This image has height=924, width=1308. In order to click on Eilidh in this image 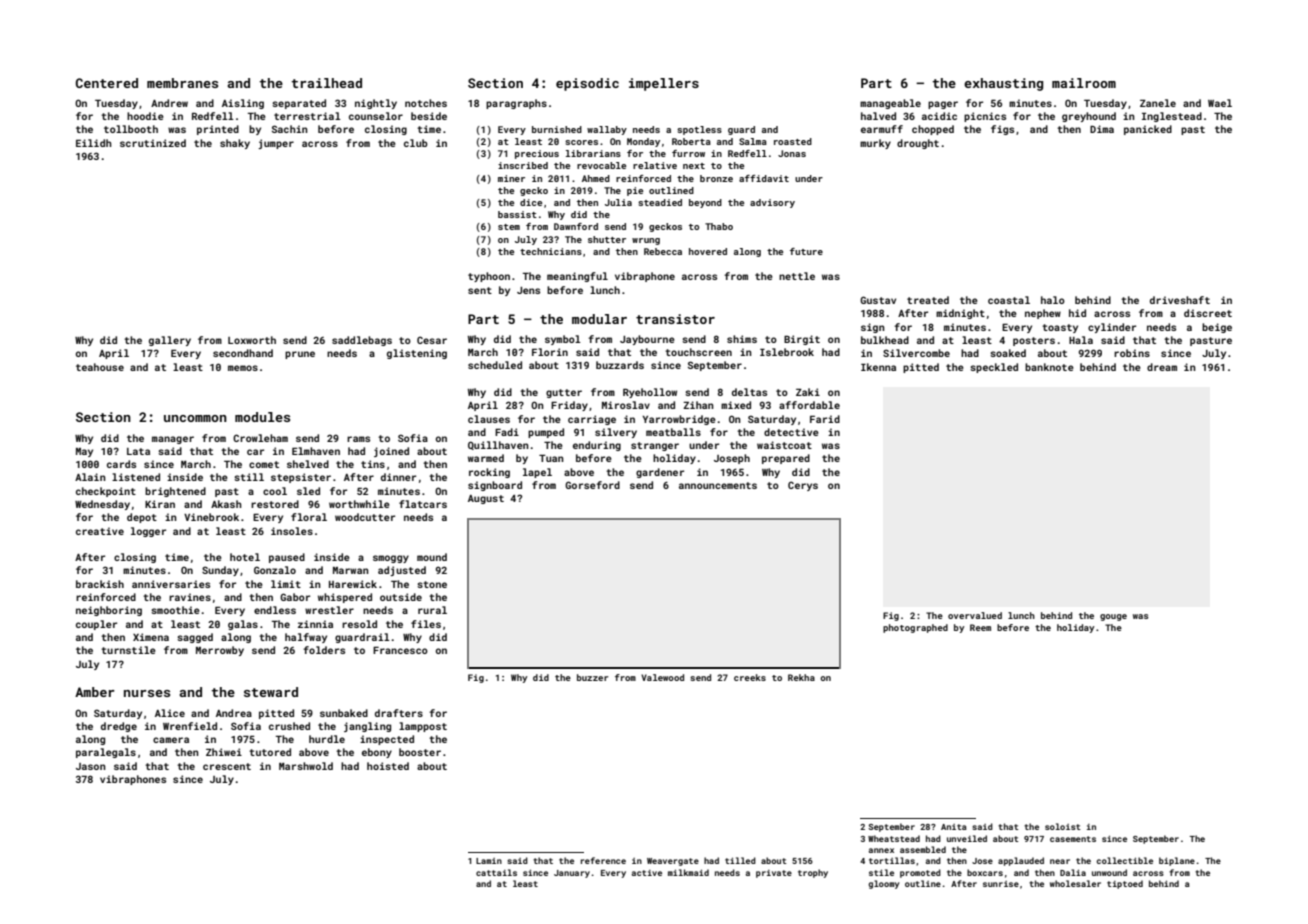, I will do `click(94, 143)`.
